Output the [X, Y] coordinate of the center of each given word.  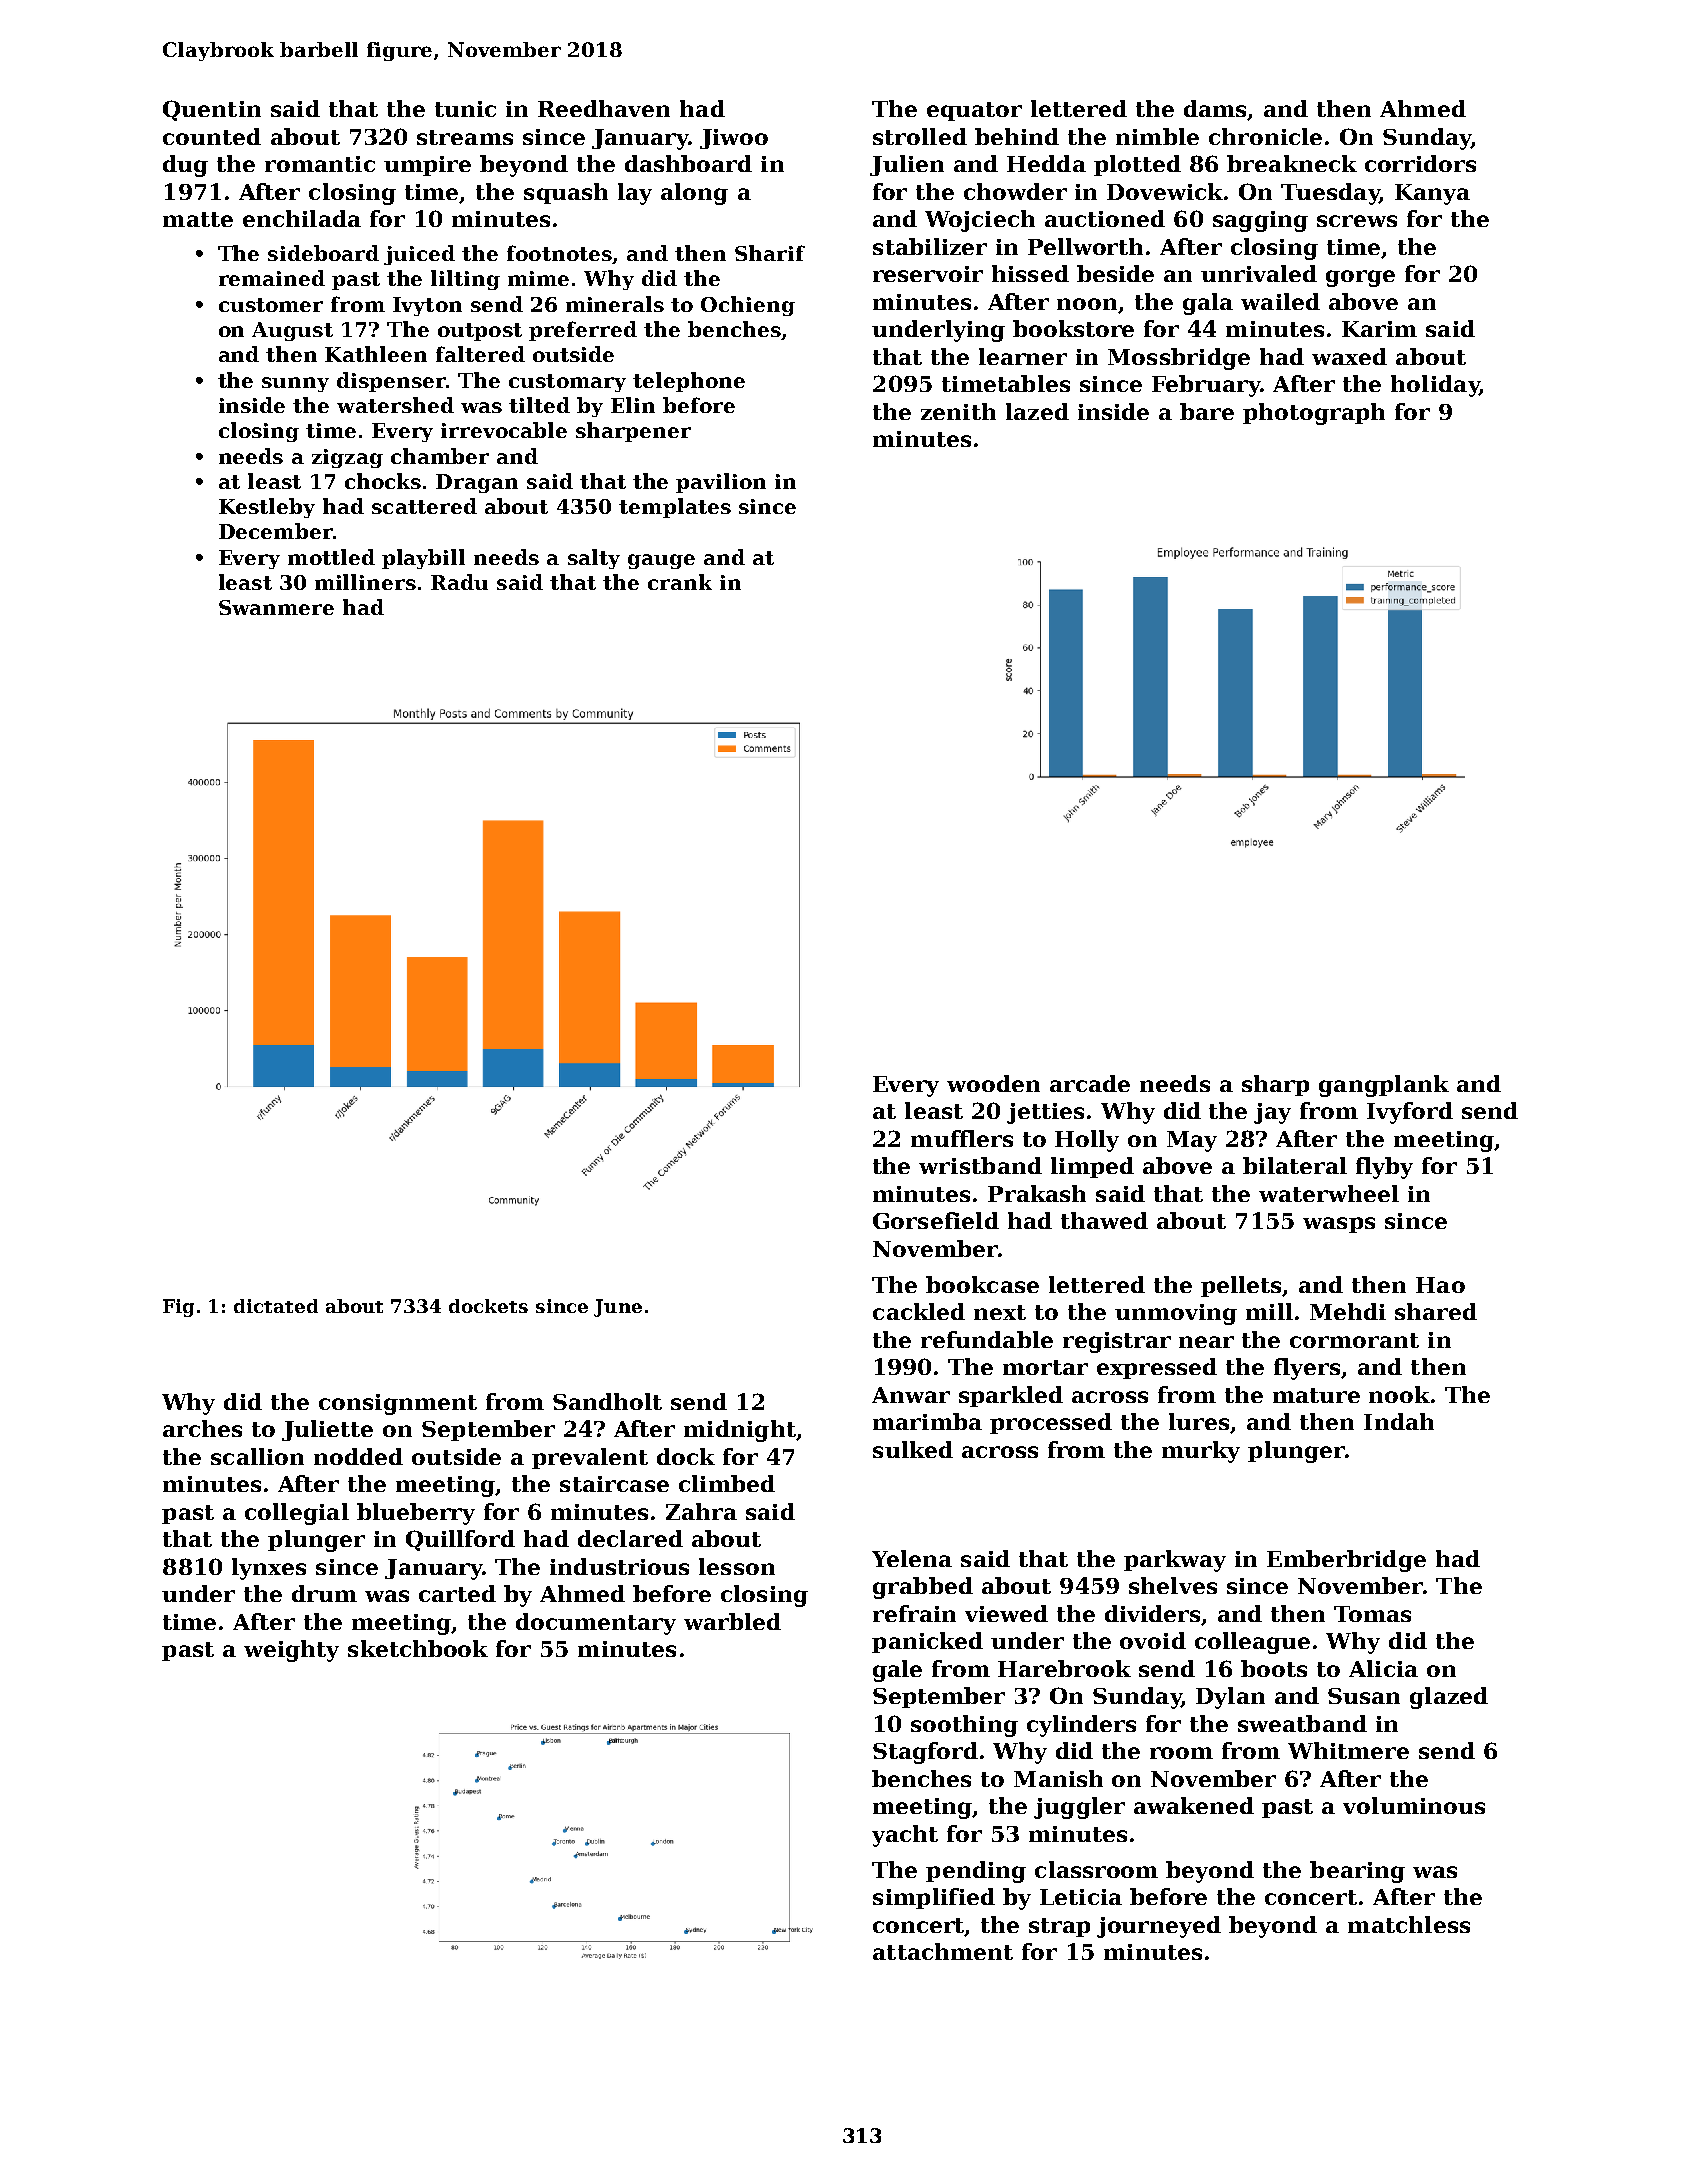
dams [1216, 110]
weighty [291, 1651]
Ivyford [1410, 1113]
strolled [920, 136]
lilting [465, 280]
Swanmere [276, 607]
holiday [1435, 386]
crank [680, 582]
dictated [276, 1306]
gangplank [1384, 1086]
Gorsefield [936, 1220]
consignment [398, 1404]
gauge [661, 561]
